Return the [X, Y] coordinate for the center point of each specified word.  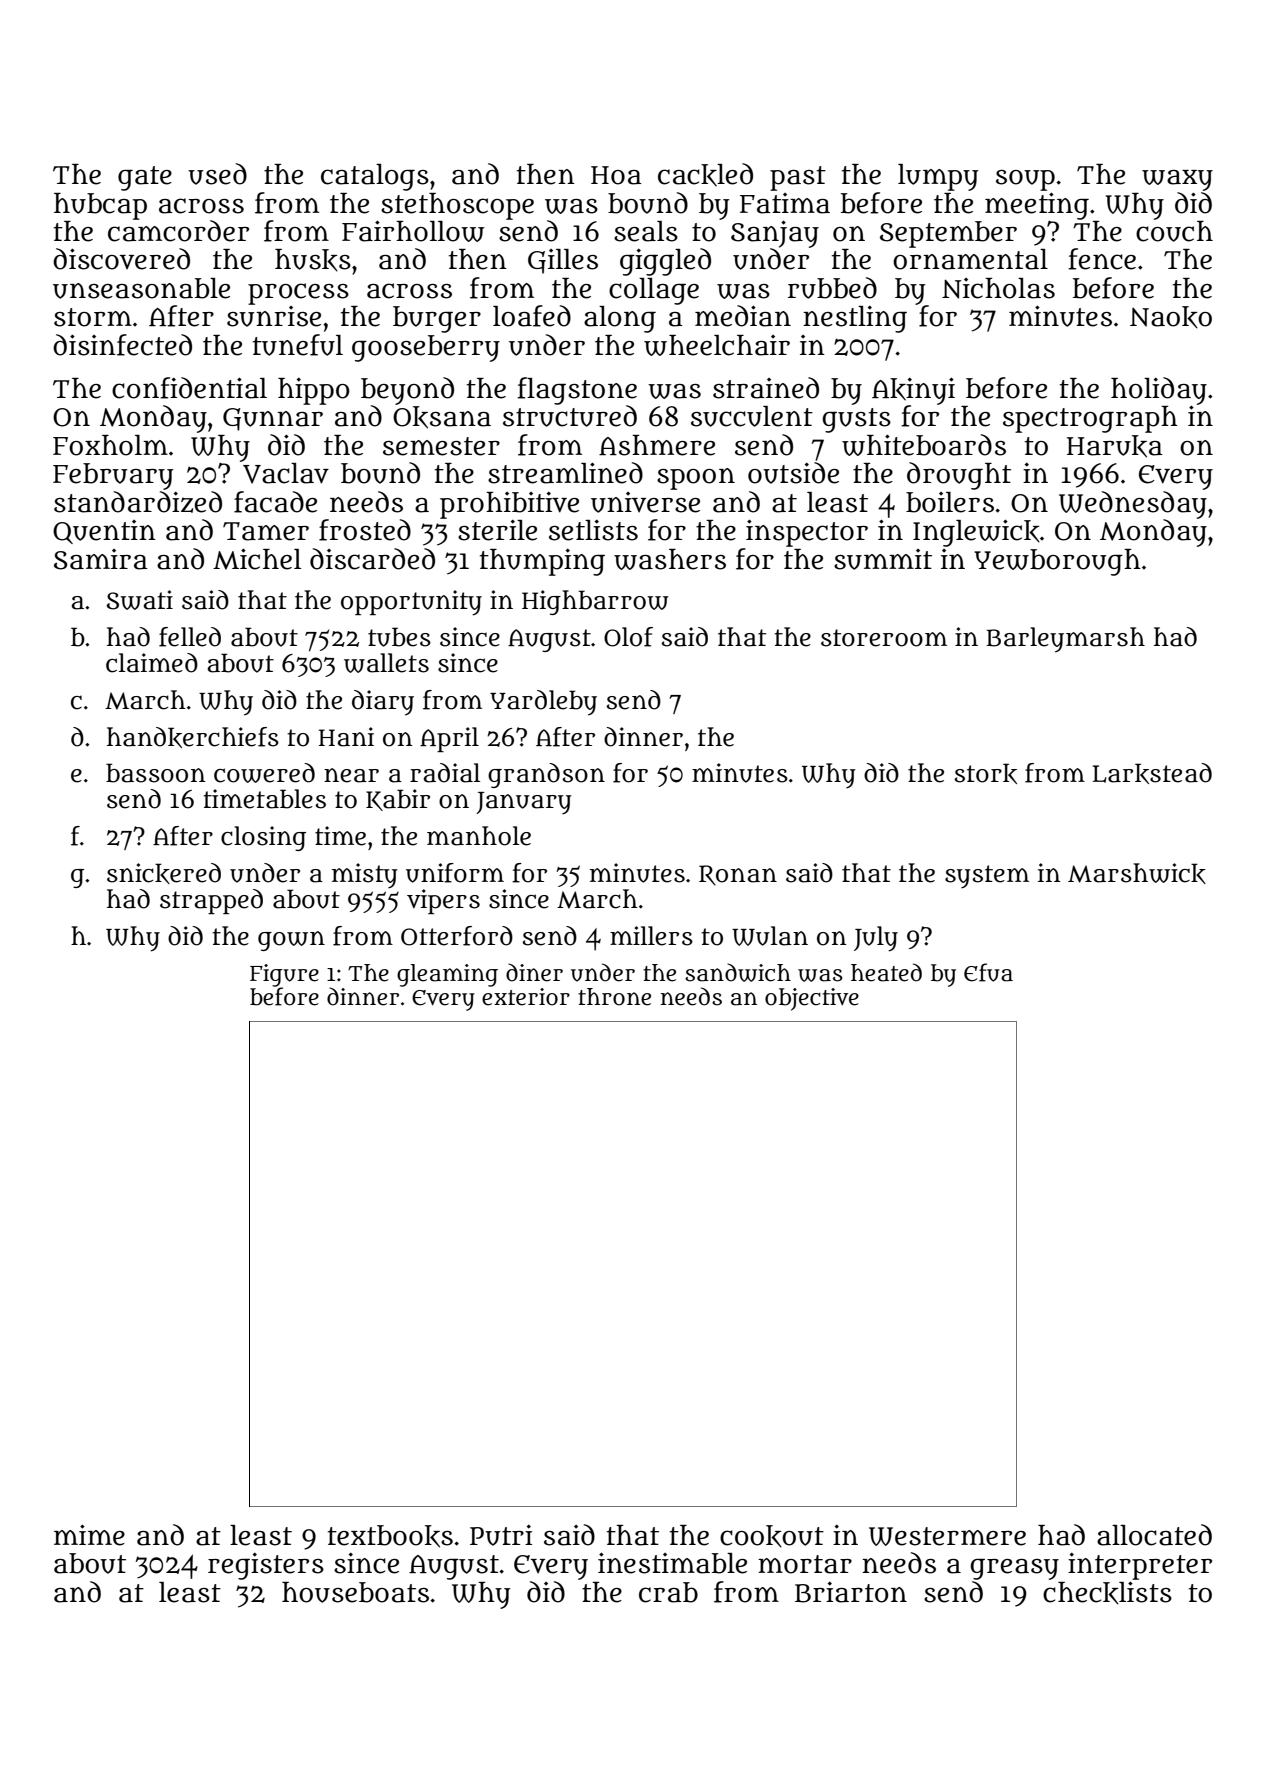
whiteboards [924, 445]
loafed [532, 316]
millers [651, 936]
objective [812, 999]
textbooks [390, 1536]
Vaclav [286, 473]
